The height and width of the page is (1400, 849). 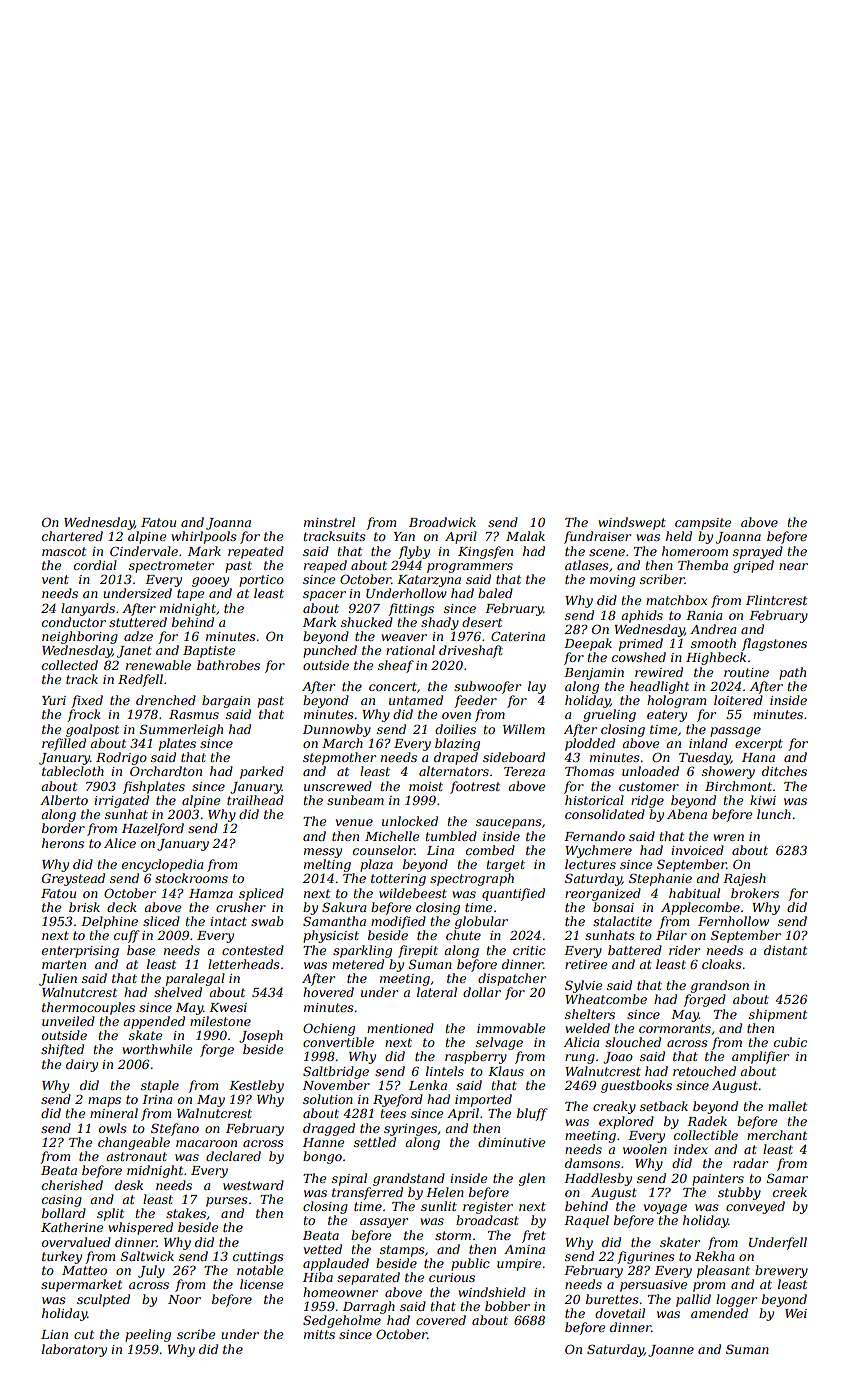 I want to click on windswept, so click(x=632, y=523).
